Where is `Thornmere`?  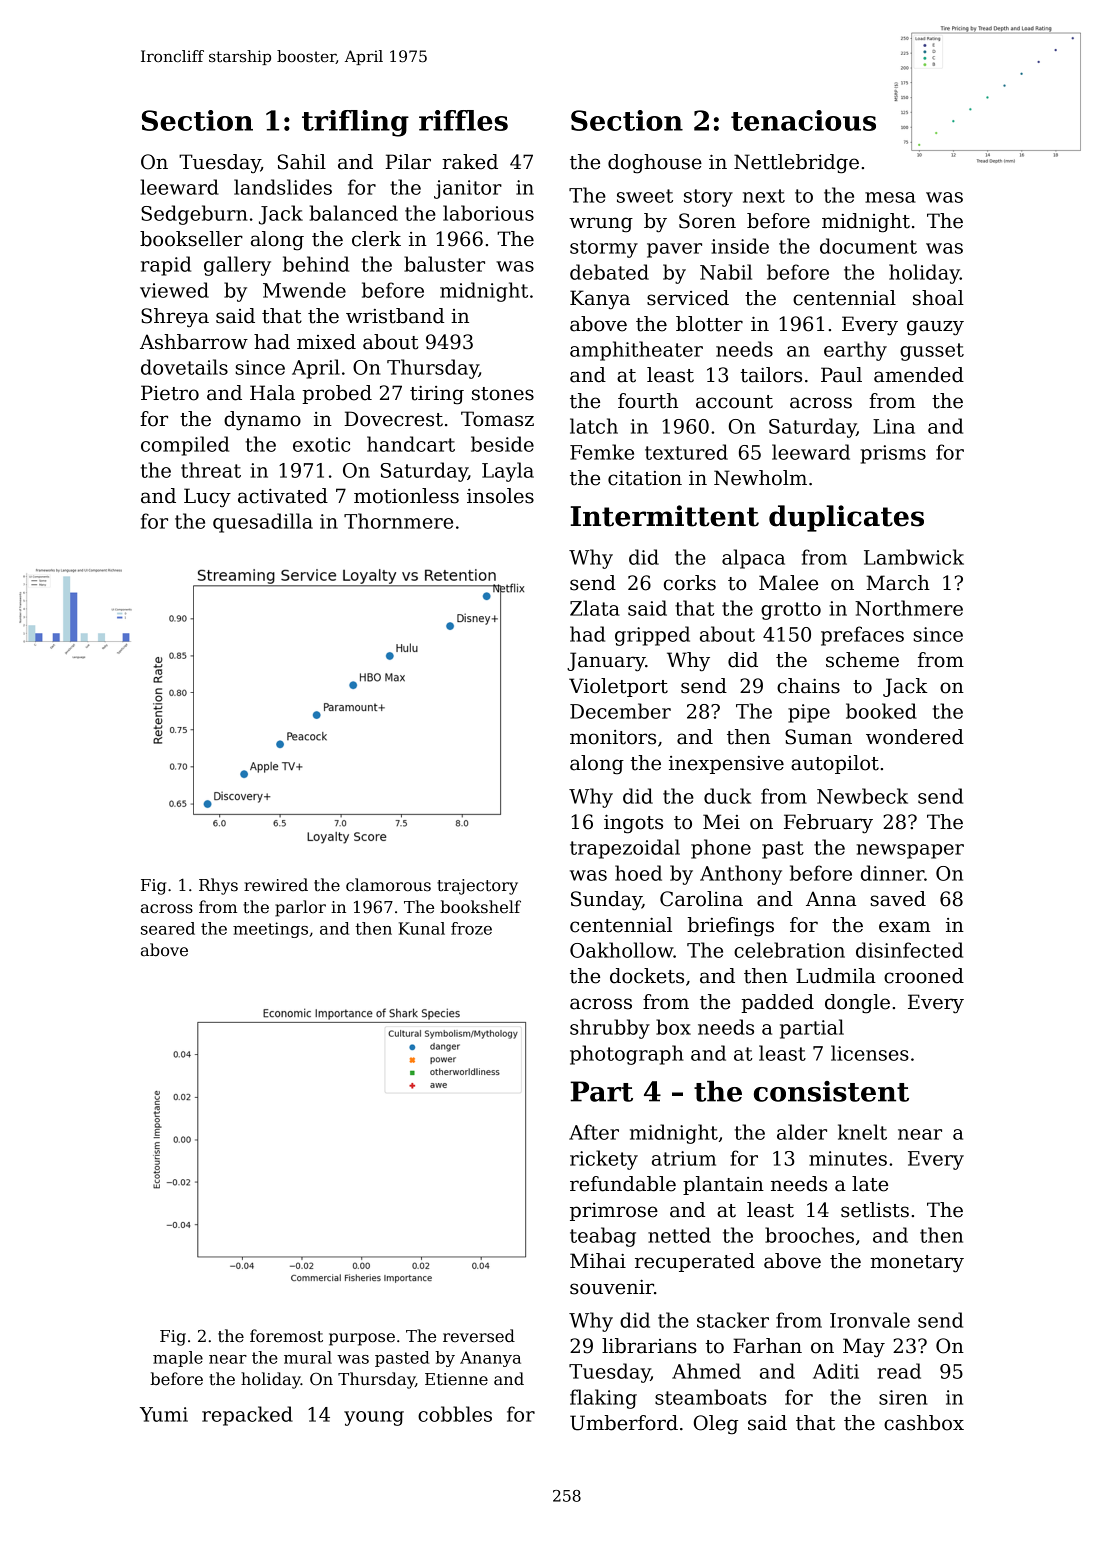
Thornmere is located at coordinates (398, 521).
